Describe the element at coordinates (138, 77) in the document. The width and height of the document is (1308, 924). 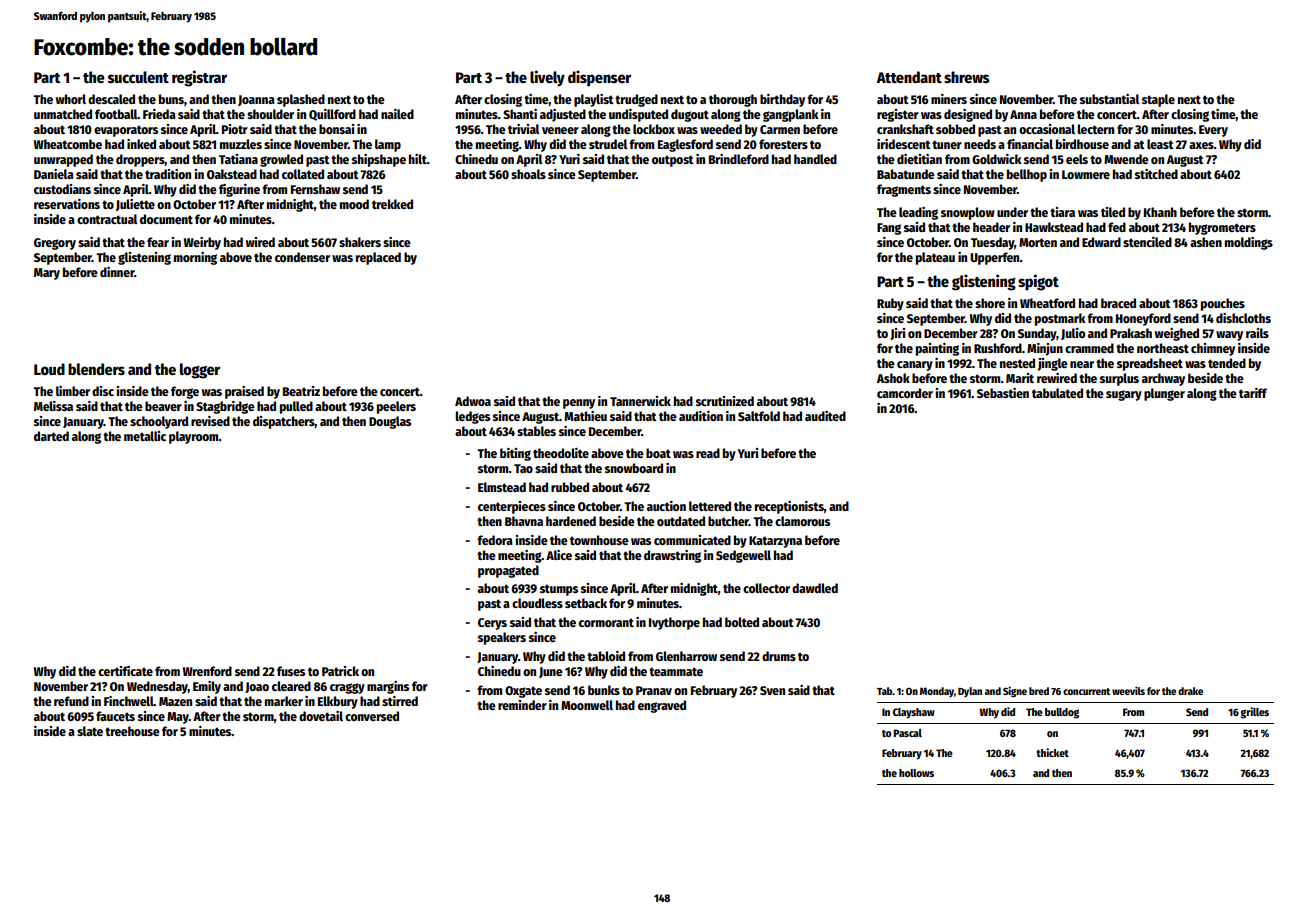
I see `succulent` at that location.
